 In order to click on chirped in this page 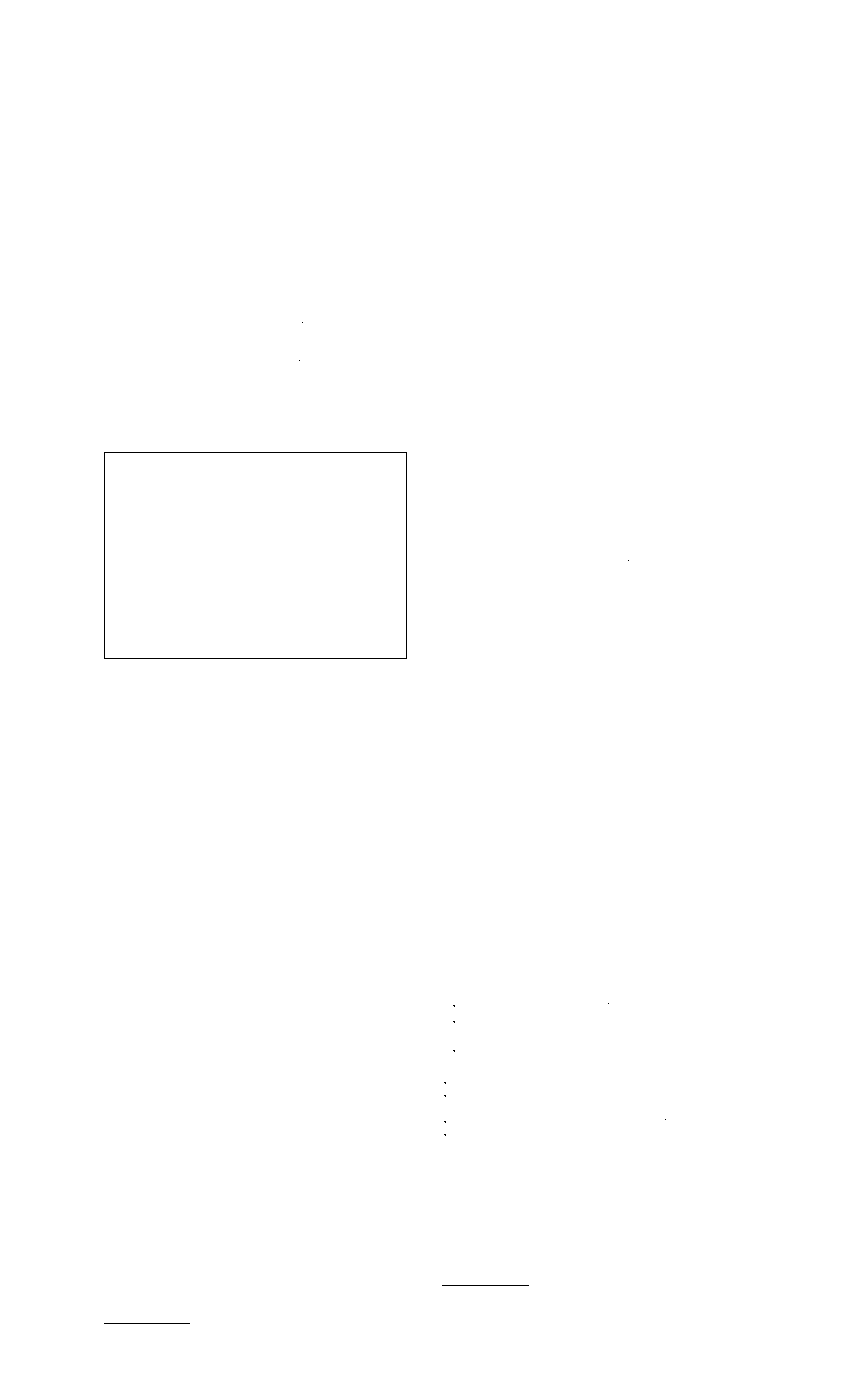, I will do `click(150, 86)`.
